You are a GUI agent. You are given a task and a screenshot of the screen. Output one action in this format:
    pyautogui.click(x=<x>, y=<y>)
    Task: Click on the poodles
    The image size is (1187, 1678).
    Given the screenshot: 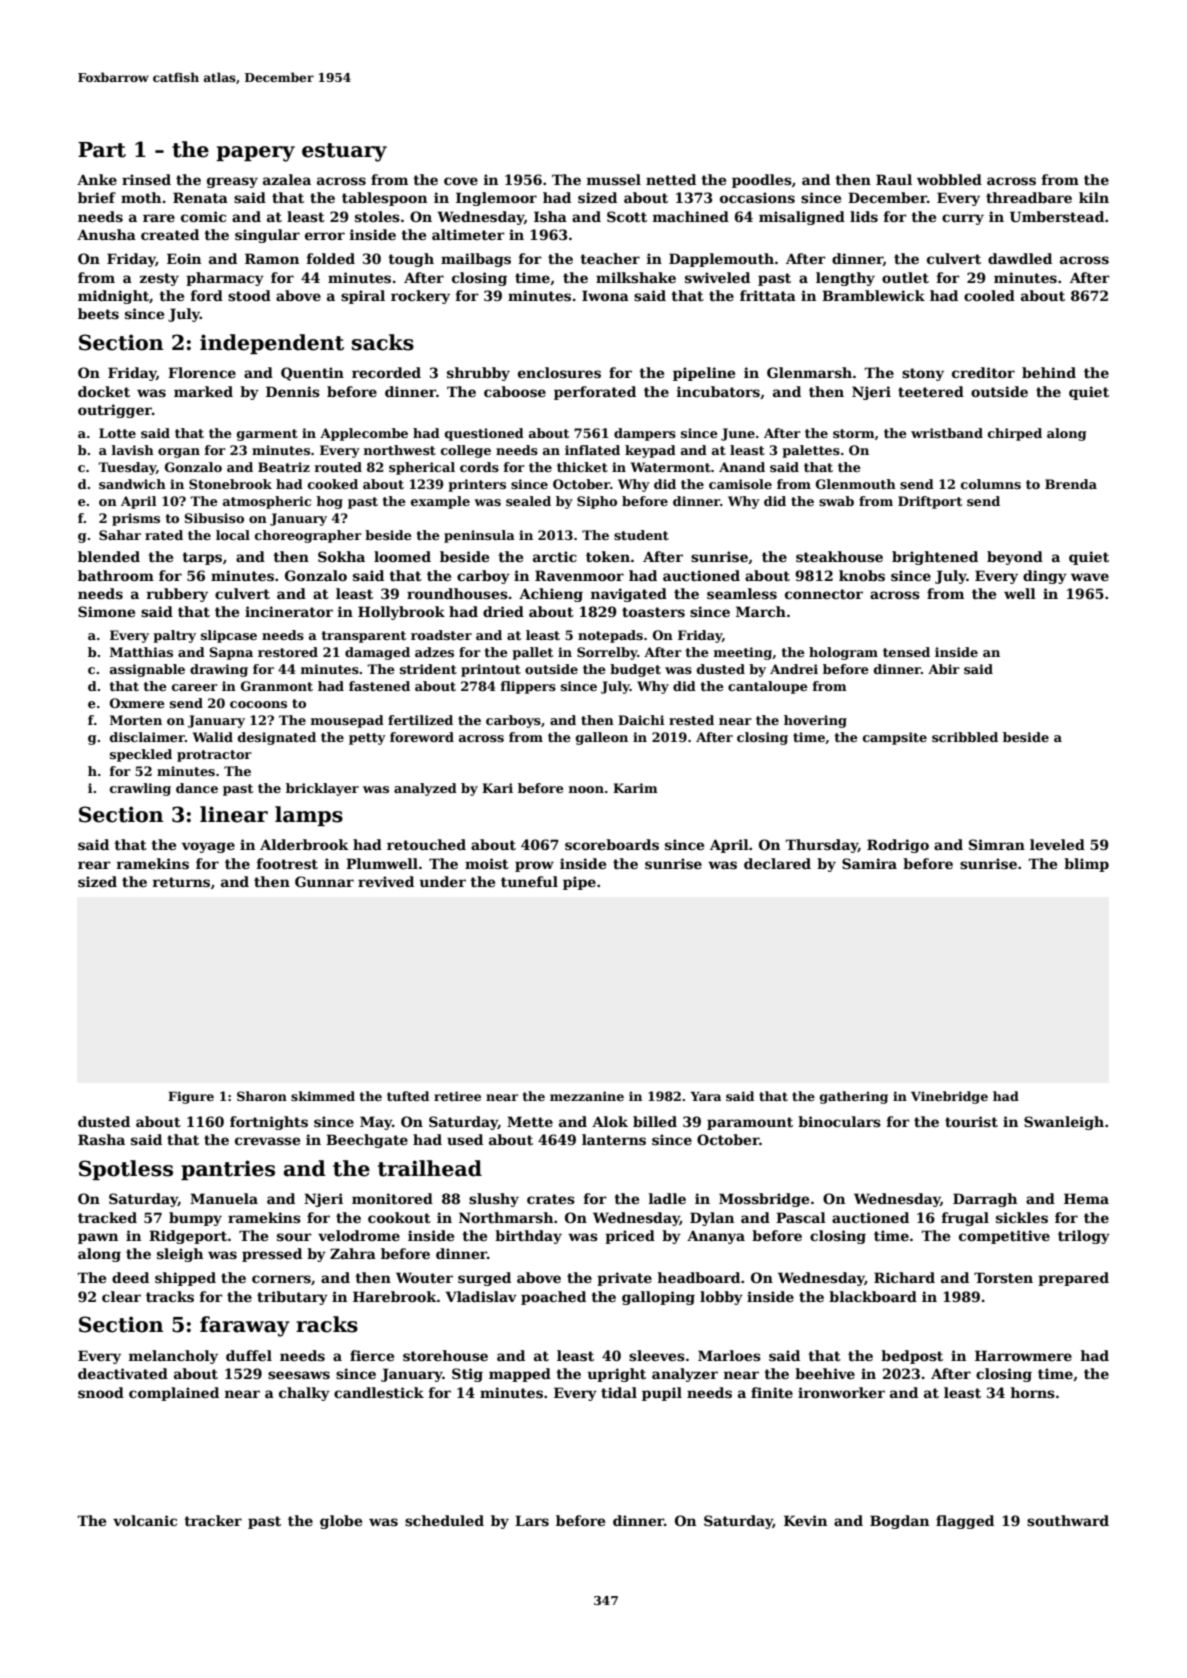 What is the action you would take?
    pyautogui.click(x=762, y=181)
